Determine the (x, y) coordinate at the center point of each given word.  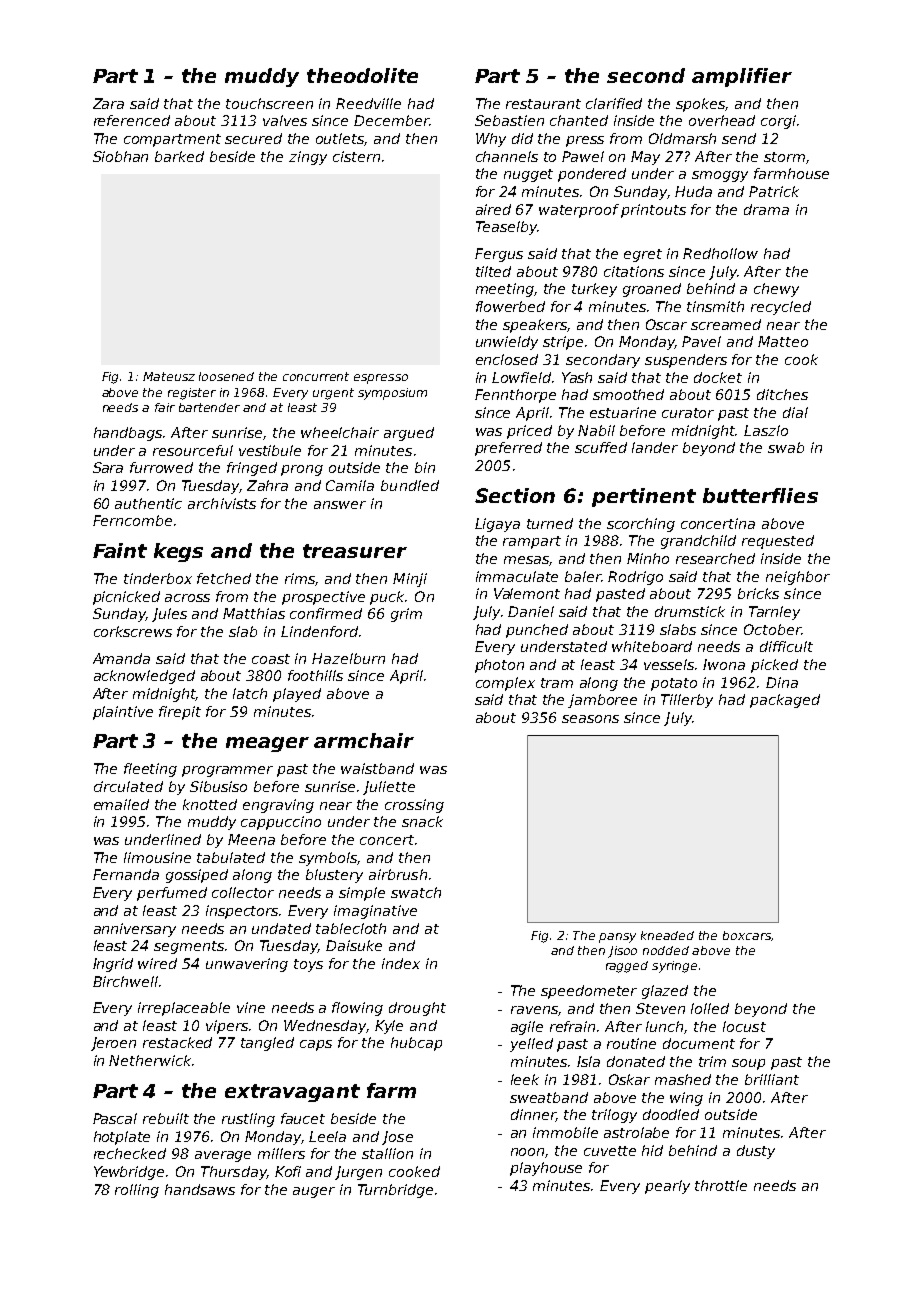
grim (406, 615)
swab (786, 447)
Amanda (121, 658)
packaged (785, 701)
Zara (108, 103)
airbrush (398, 874)
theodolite (362, 75)
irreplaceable (184, 1009)
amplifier (742, 77)
